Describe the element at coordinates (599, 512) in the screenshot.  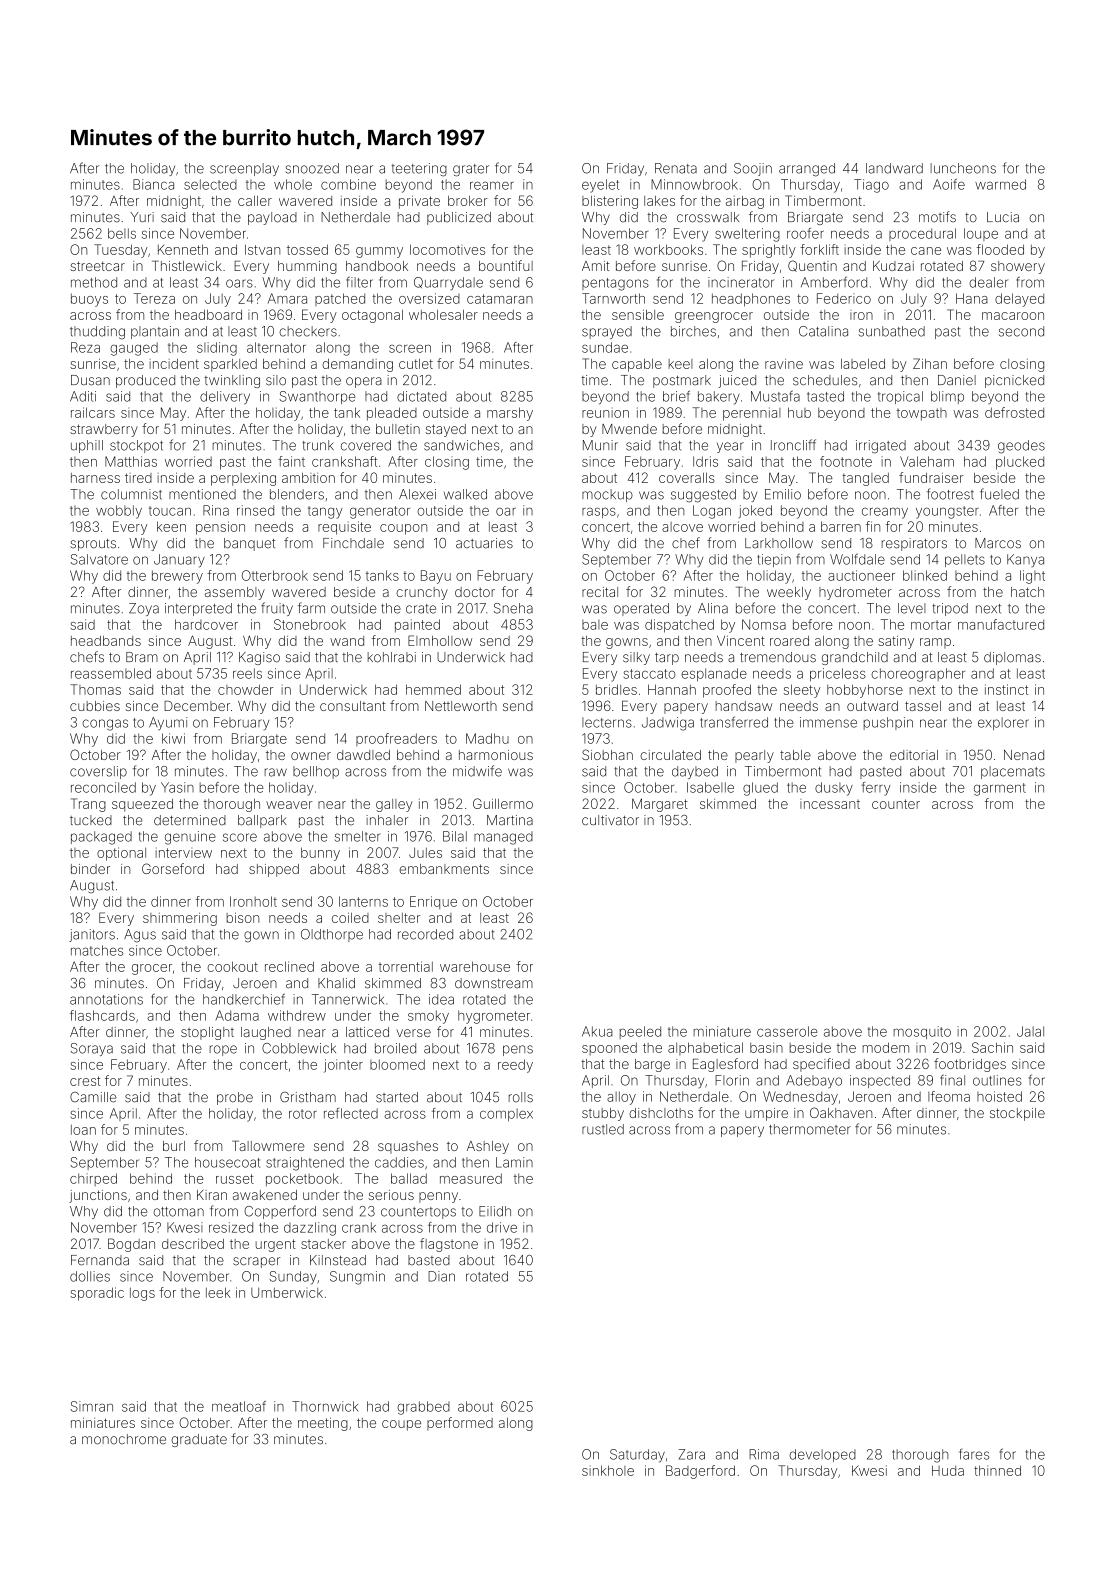
I see `rasps` at that location.
